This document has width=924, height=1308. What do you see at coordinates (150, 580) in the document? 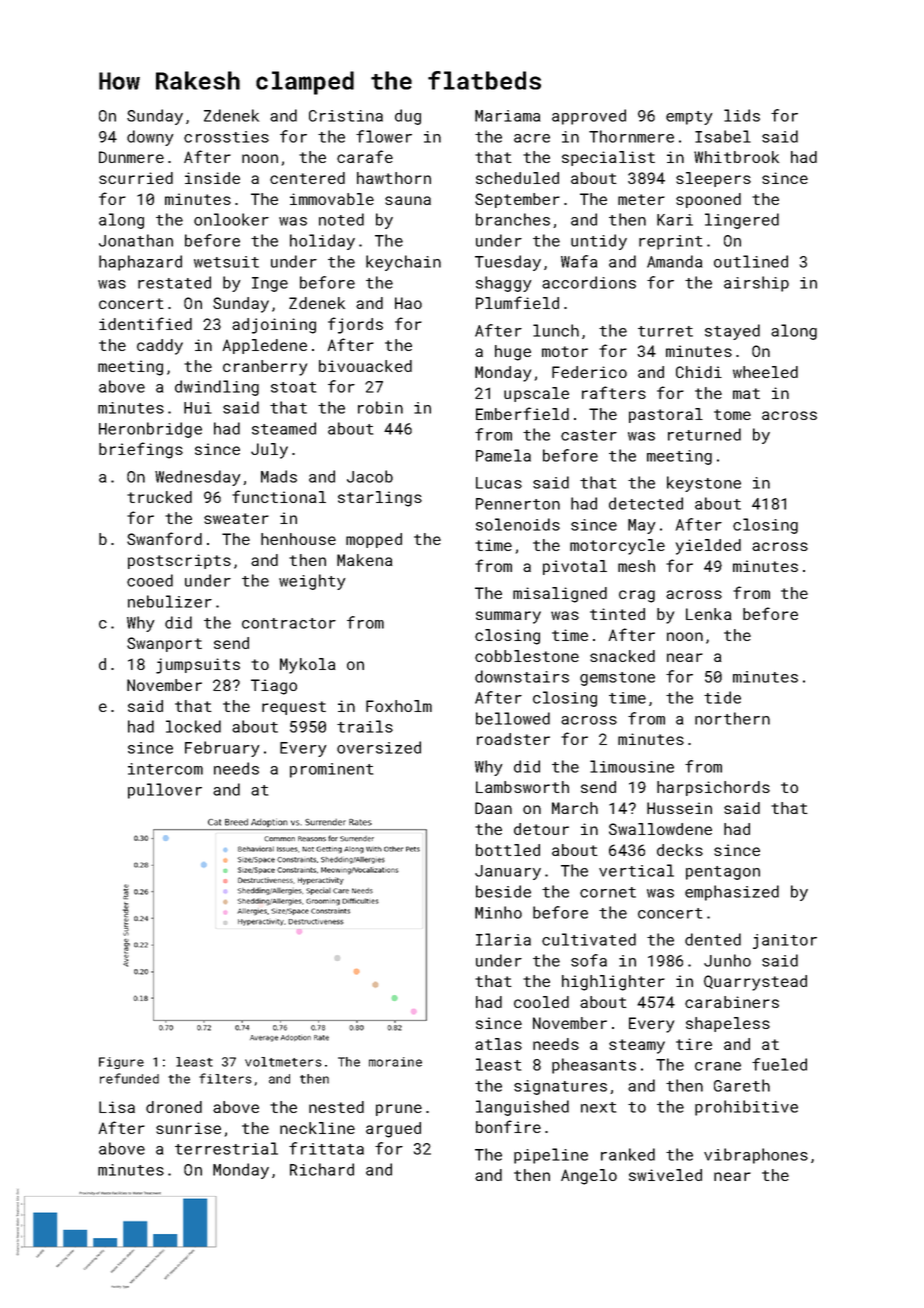
I see `cooed` at bounding box center [150, 580].
